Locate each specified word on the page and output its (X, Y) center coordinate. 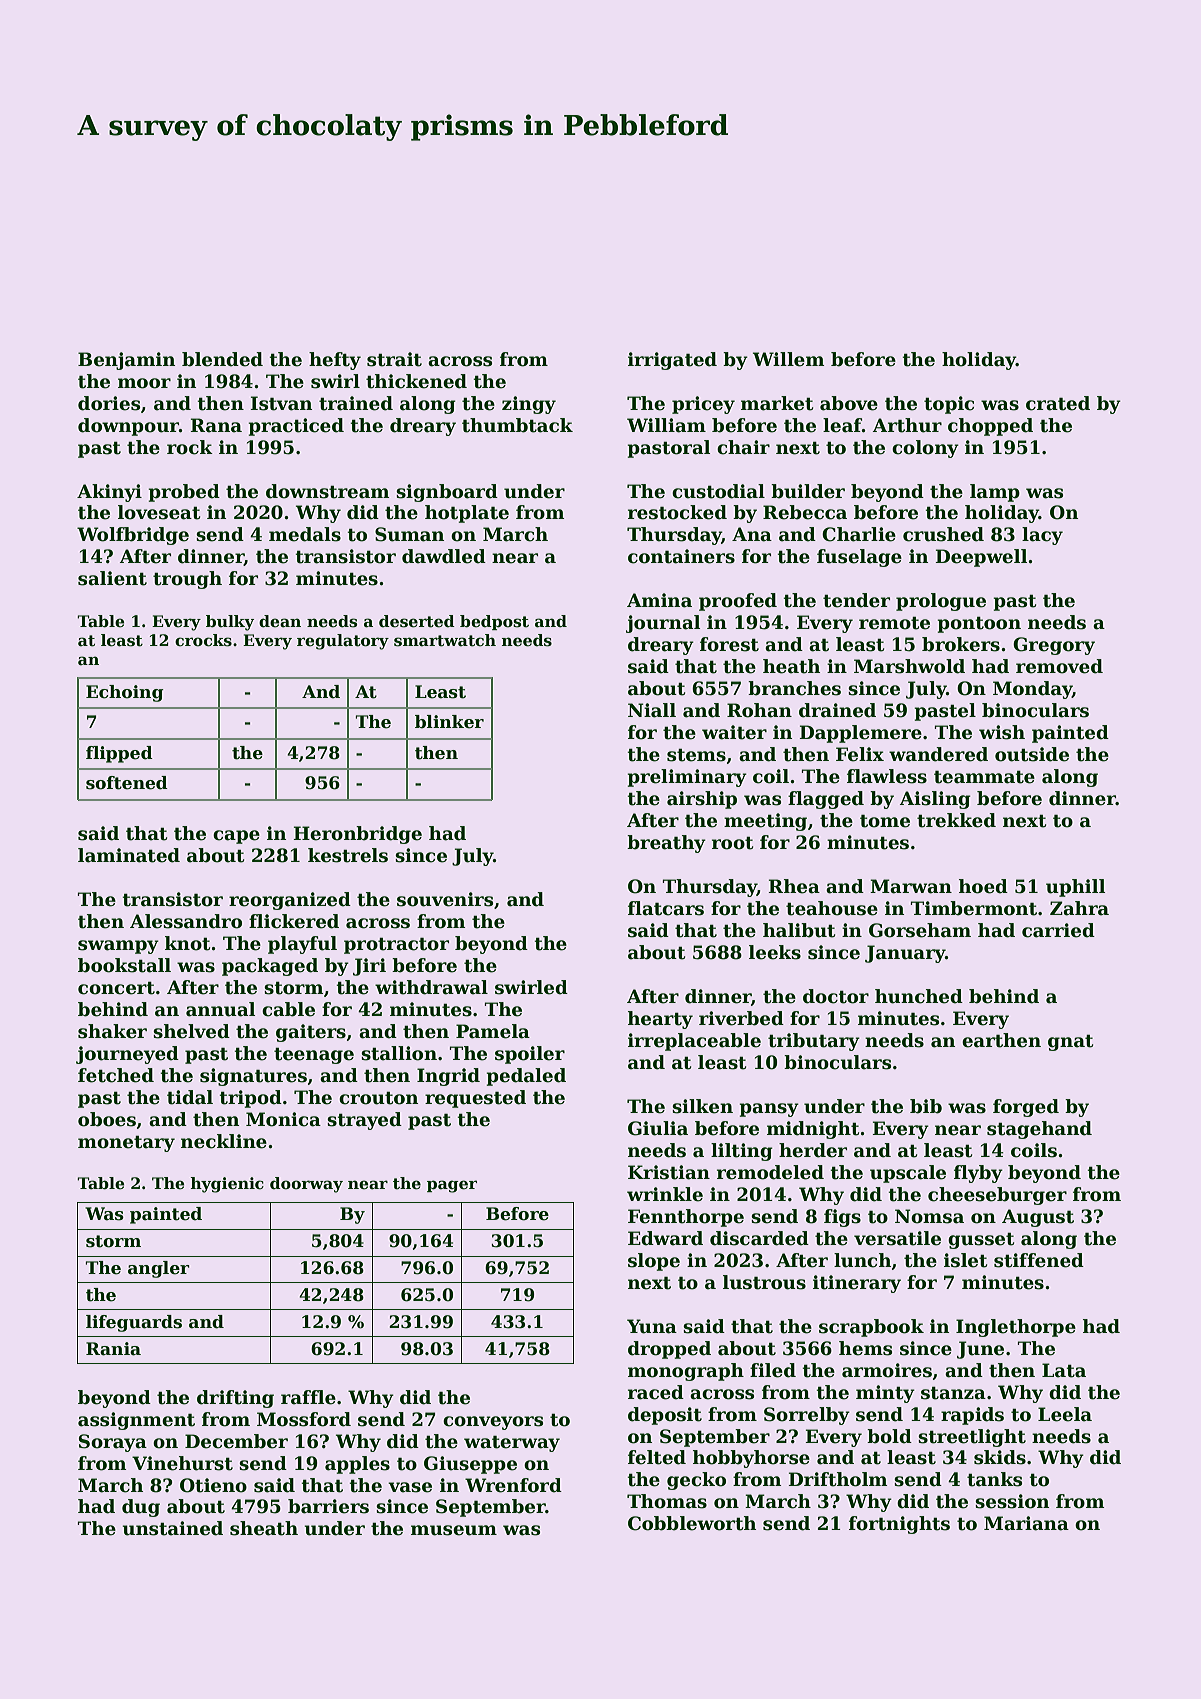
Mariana (1026, 1523)
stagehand (1039, 1130)
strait (394, 359)
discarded (759, 1238)
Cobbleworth (692, 1523)
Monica (283, 1119)
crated (1058, 403)
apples (357, 1465)
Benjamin (126, 361)
